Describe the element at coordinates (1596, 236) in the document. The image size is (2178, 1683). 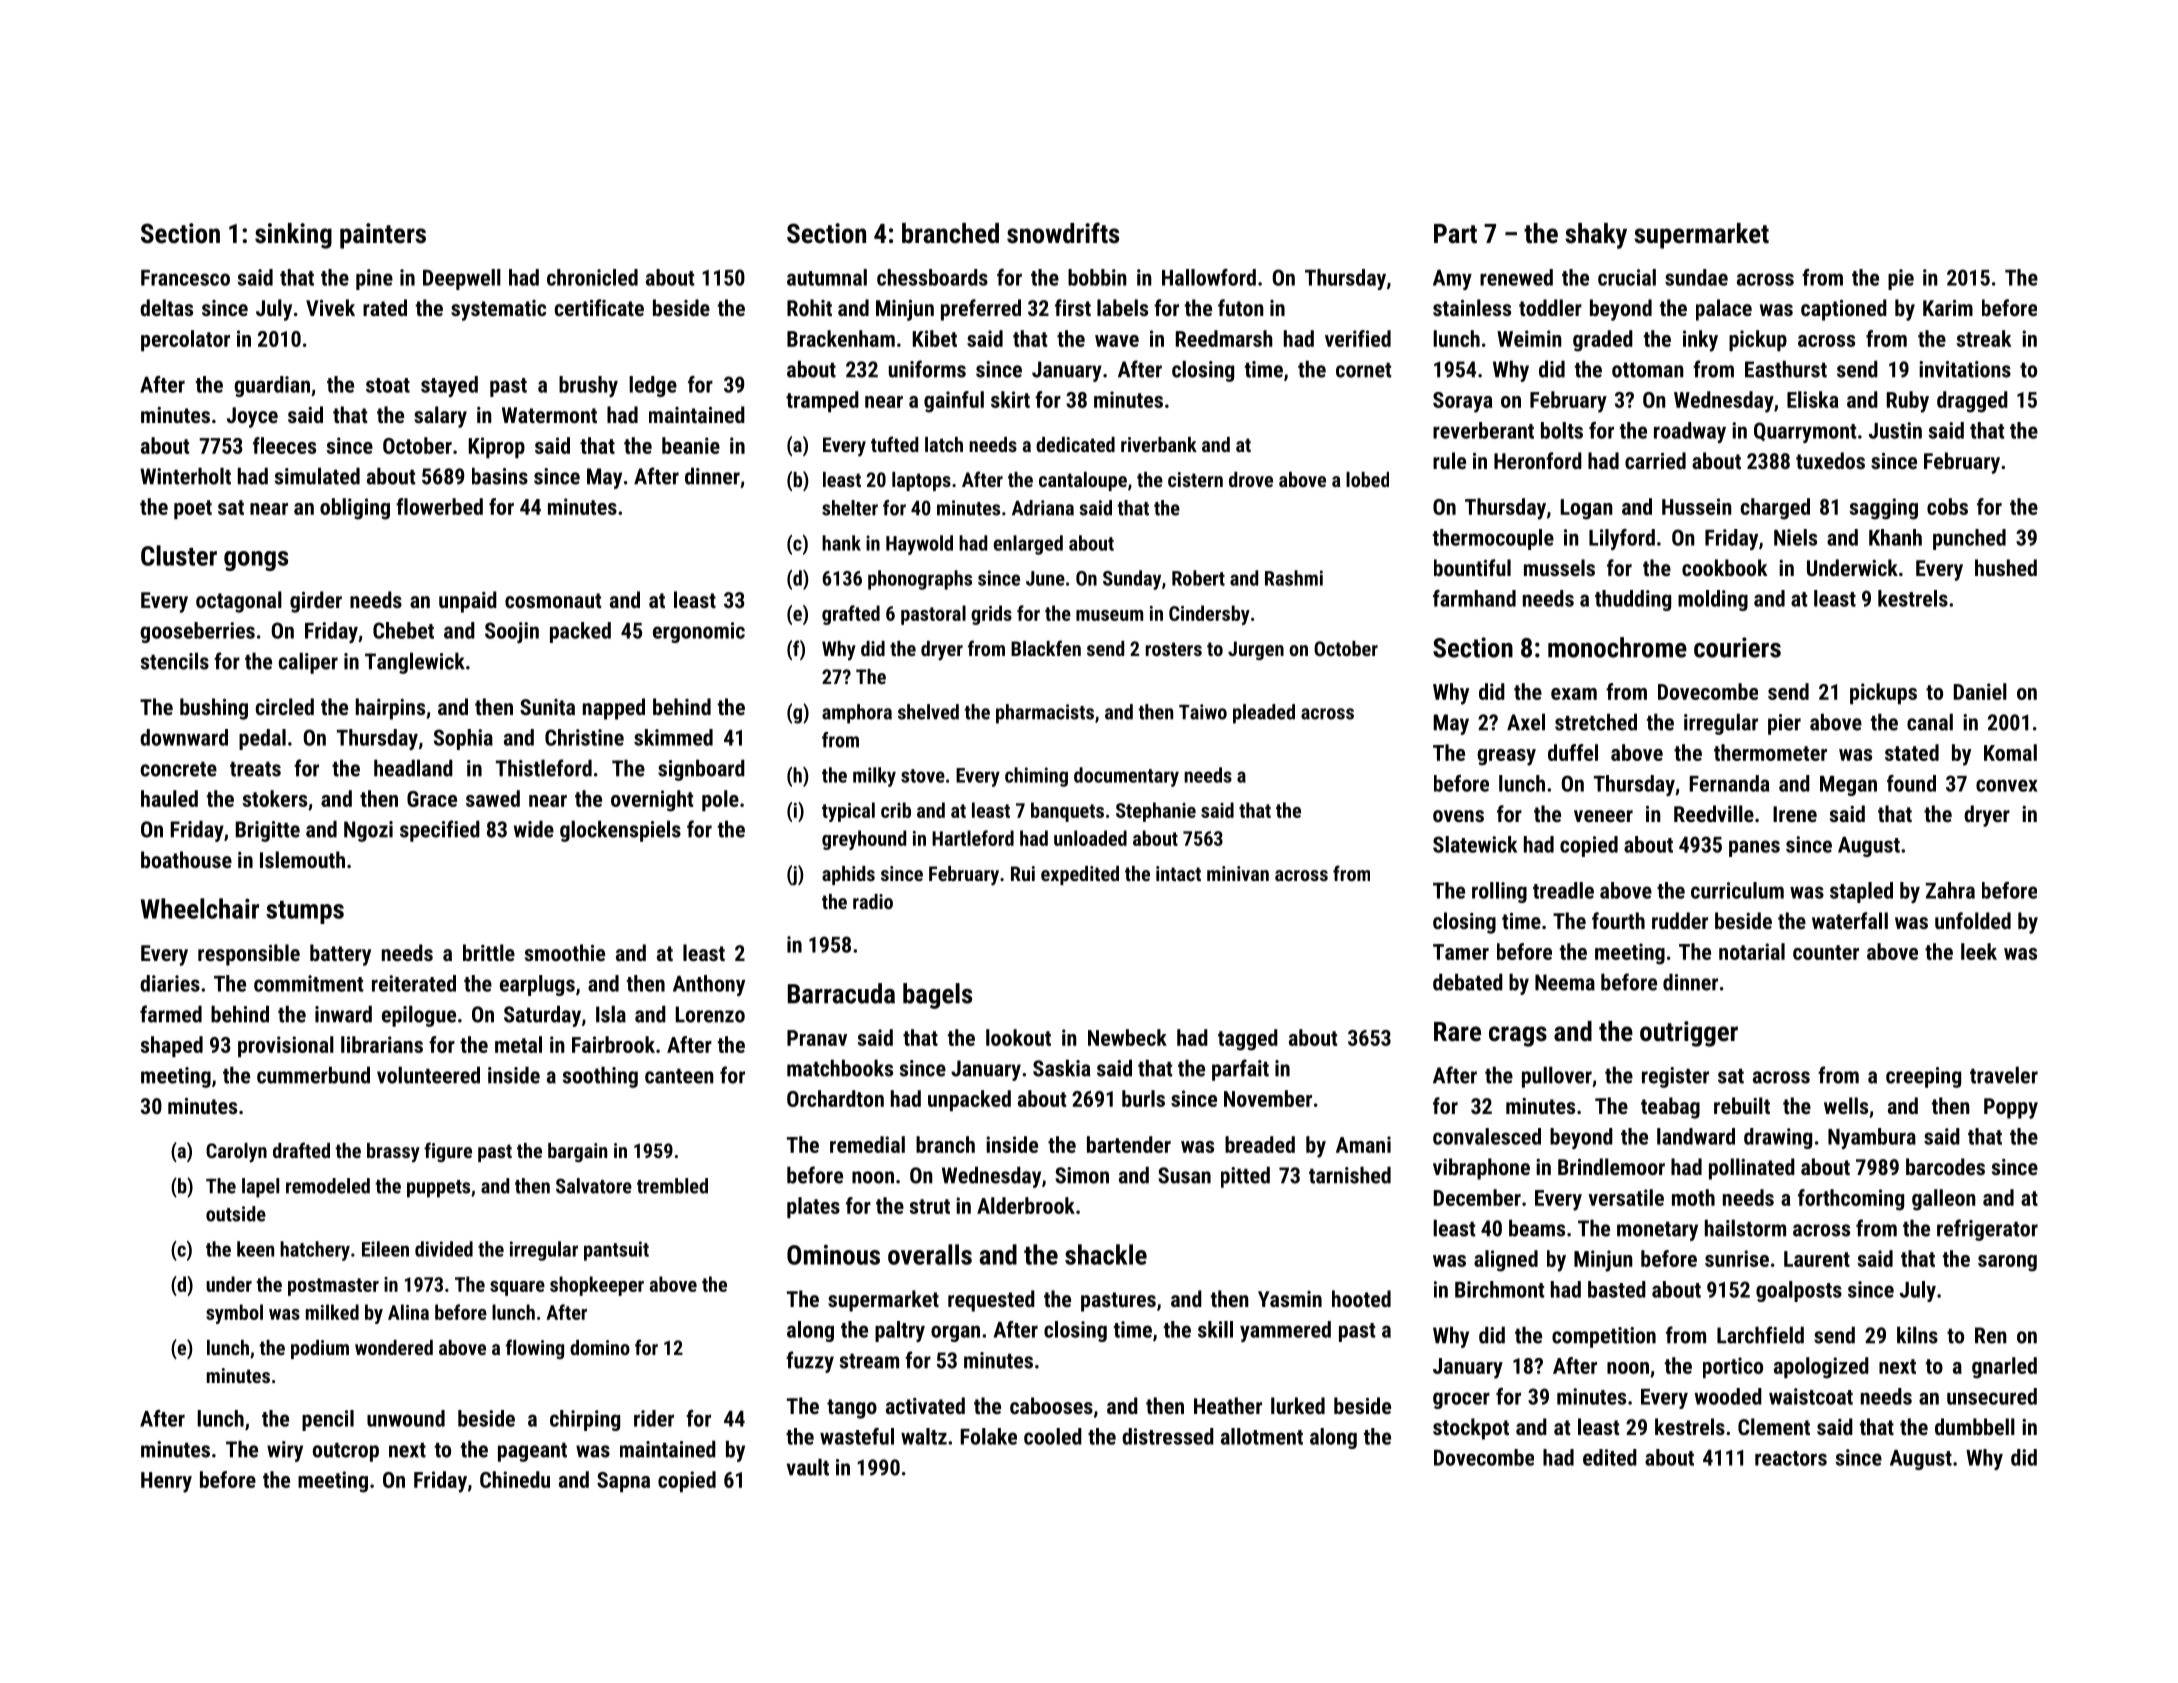
I see `shaky` at that location.
